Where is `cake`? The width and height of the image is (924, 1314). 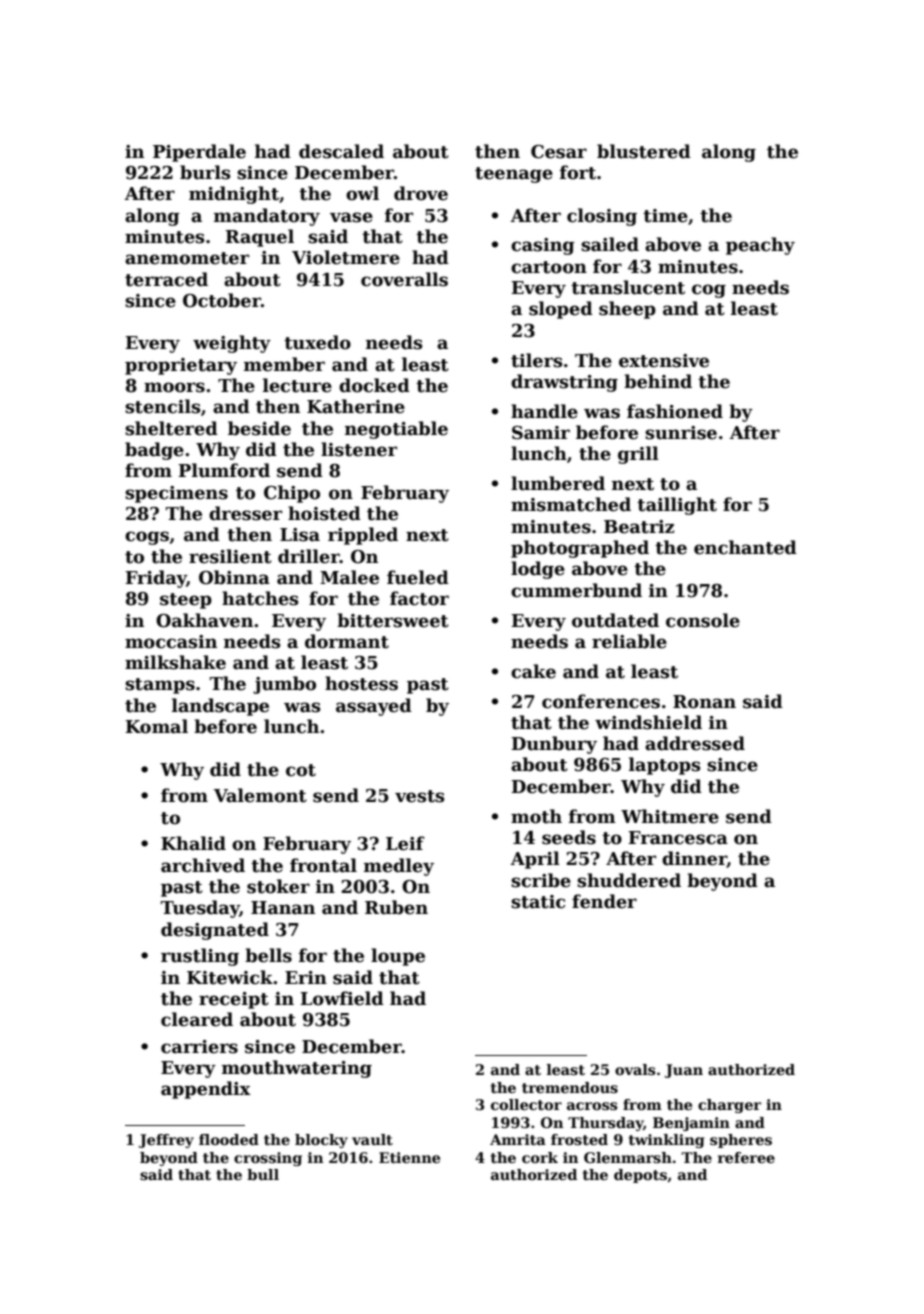
cake is located at coordinates (533, 671).
